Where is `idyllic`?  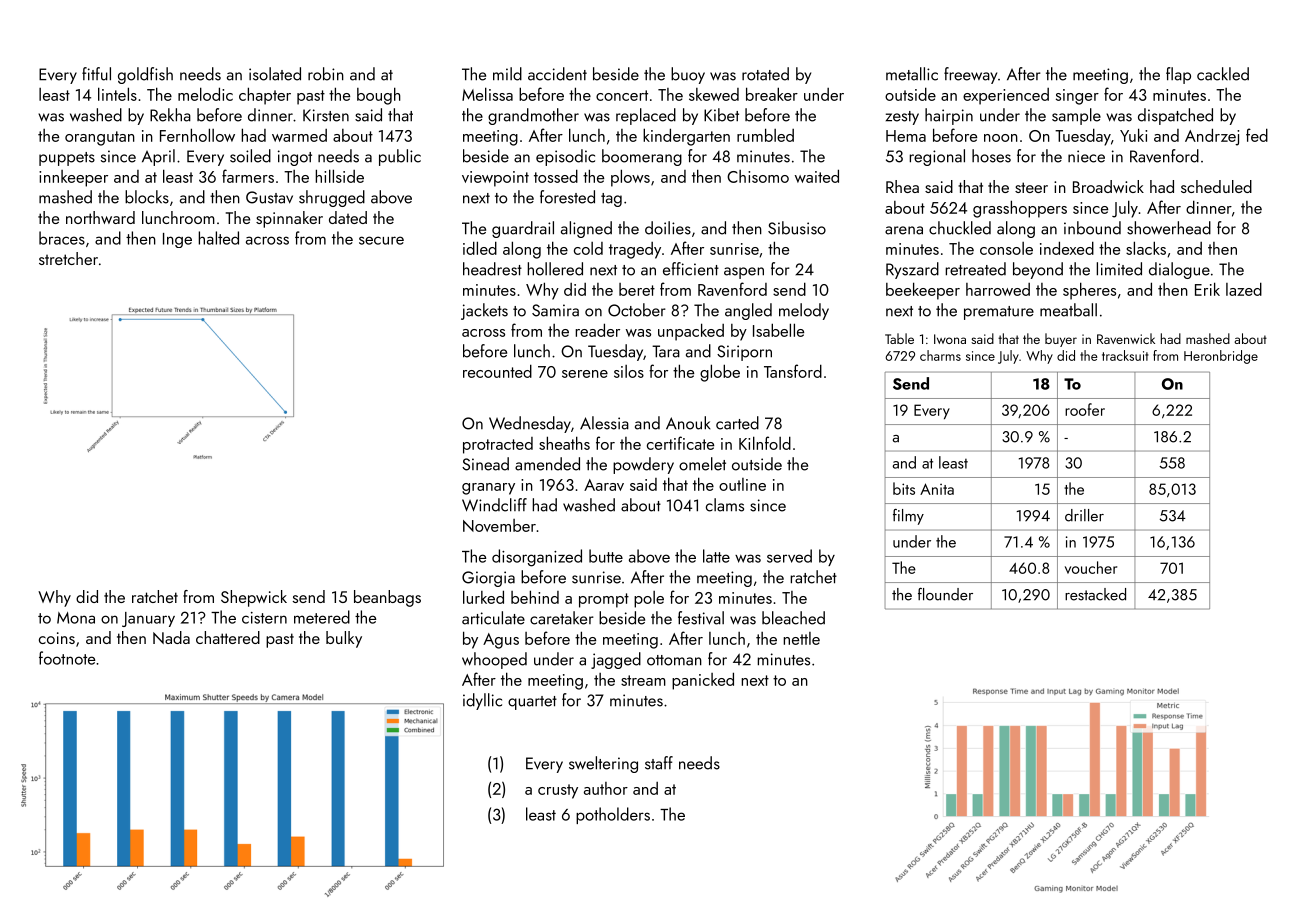
idyllic is located at coordinates (482, 701).
